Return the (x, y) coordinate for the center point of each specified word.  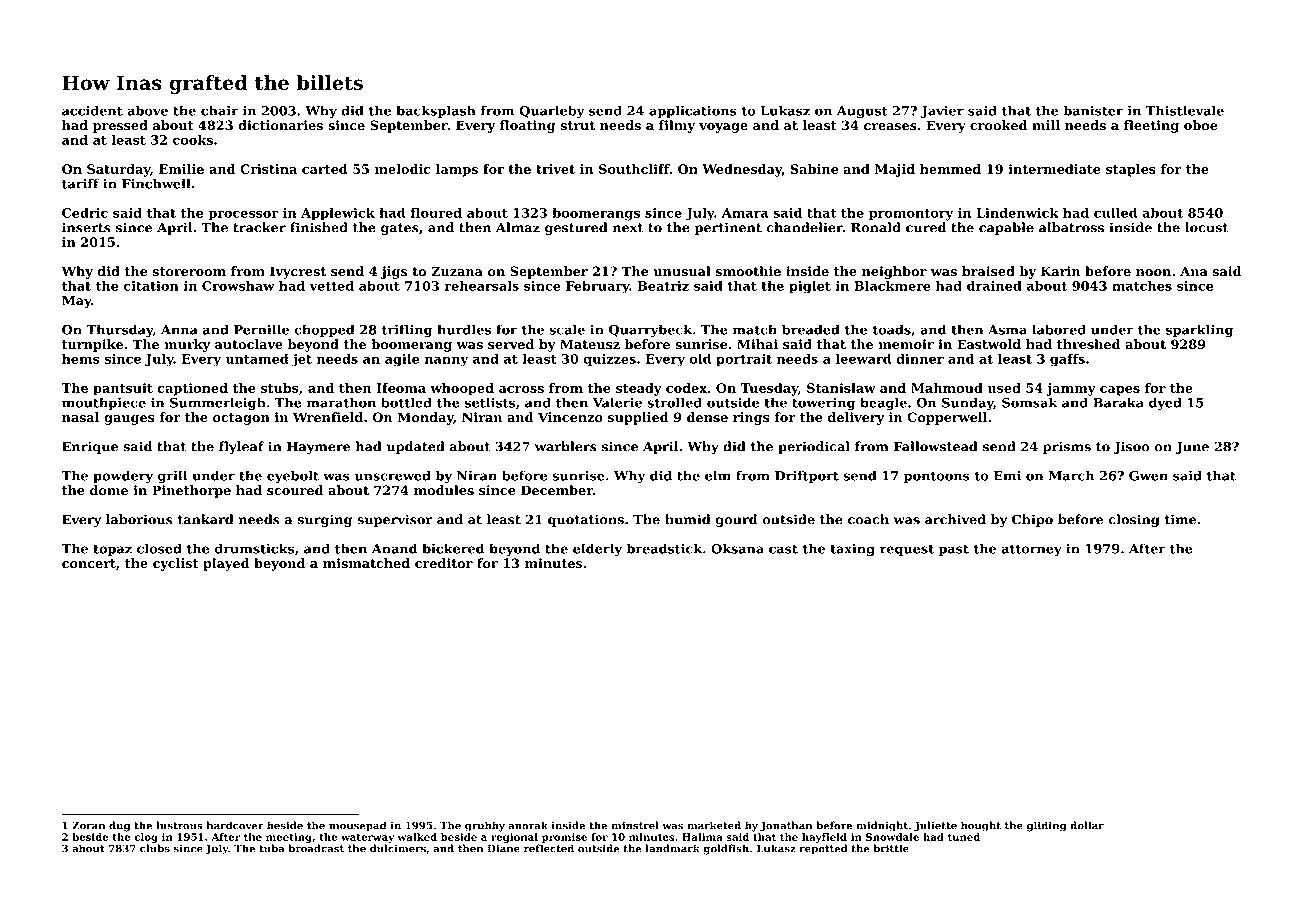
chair (219, 110)
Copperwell (947, 418)
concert (89, 564)
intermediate (1054, 169)
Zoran (88, 825)
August (862, 112)
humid (688, 519)
